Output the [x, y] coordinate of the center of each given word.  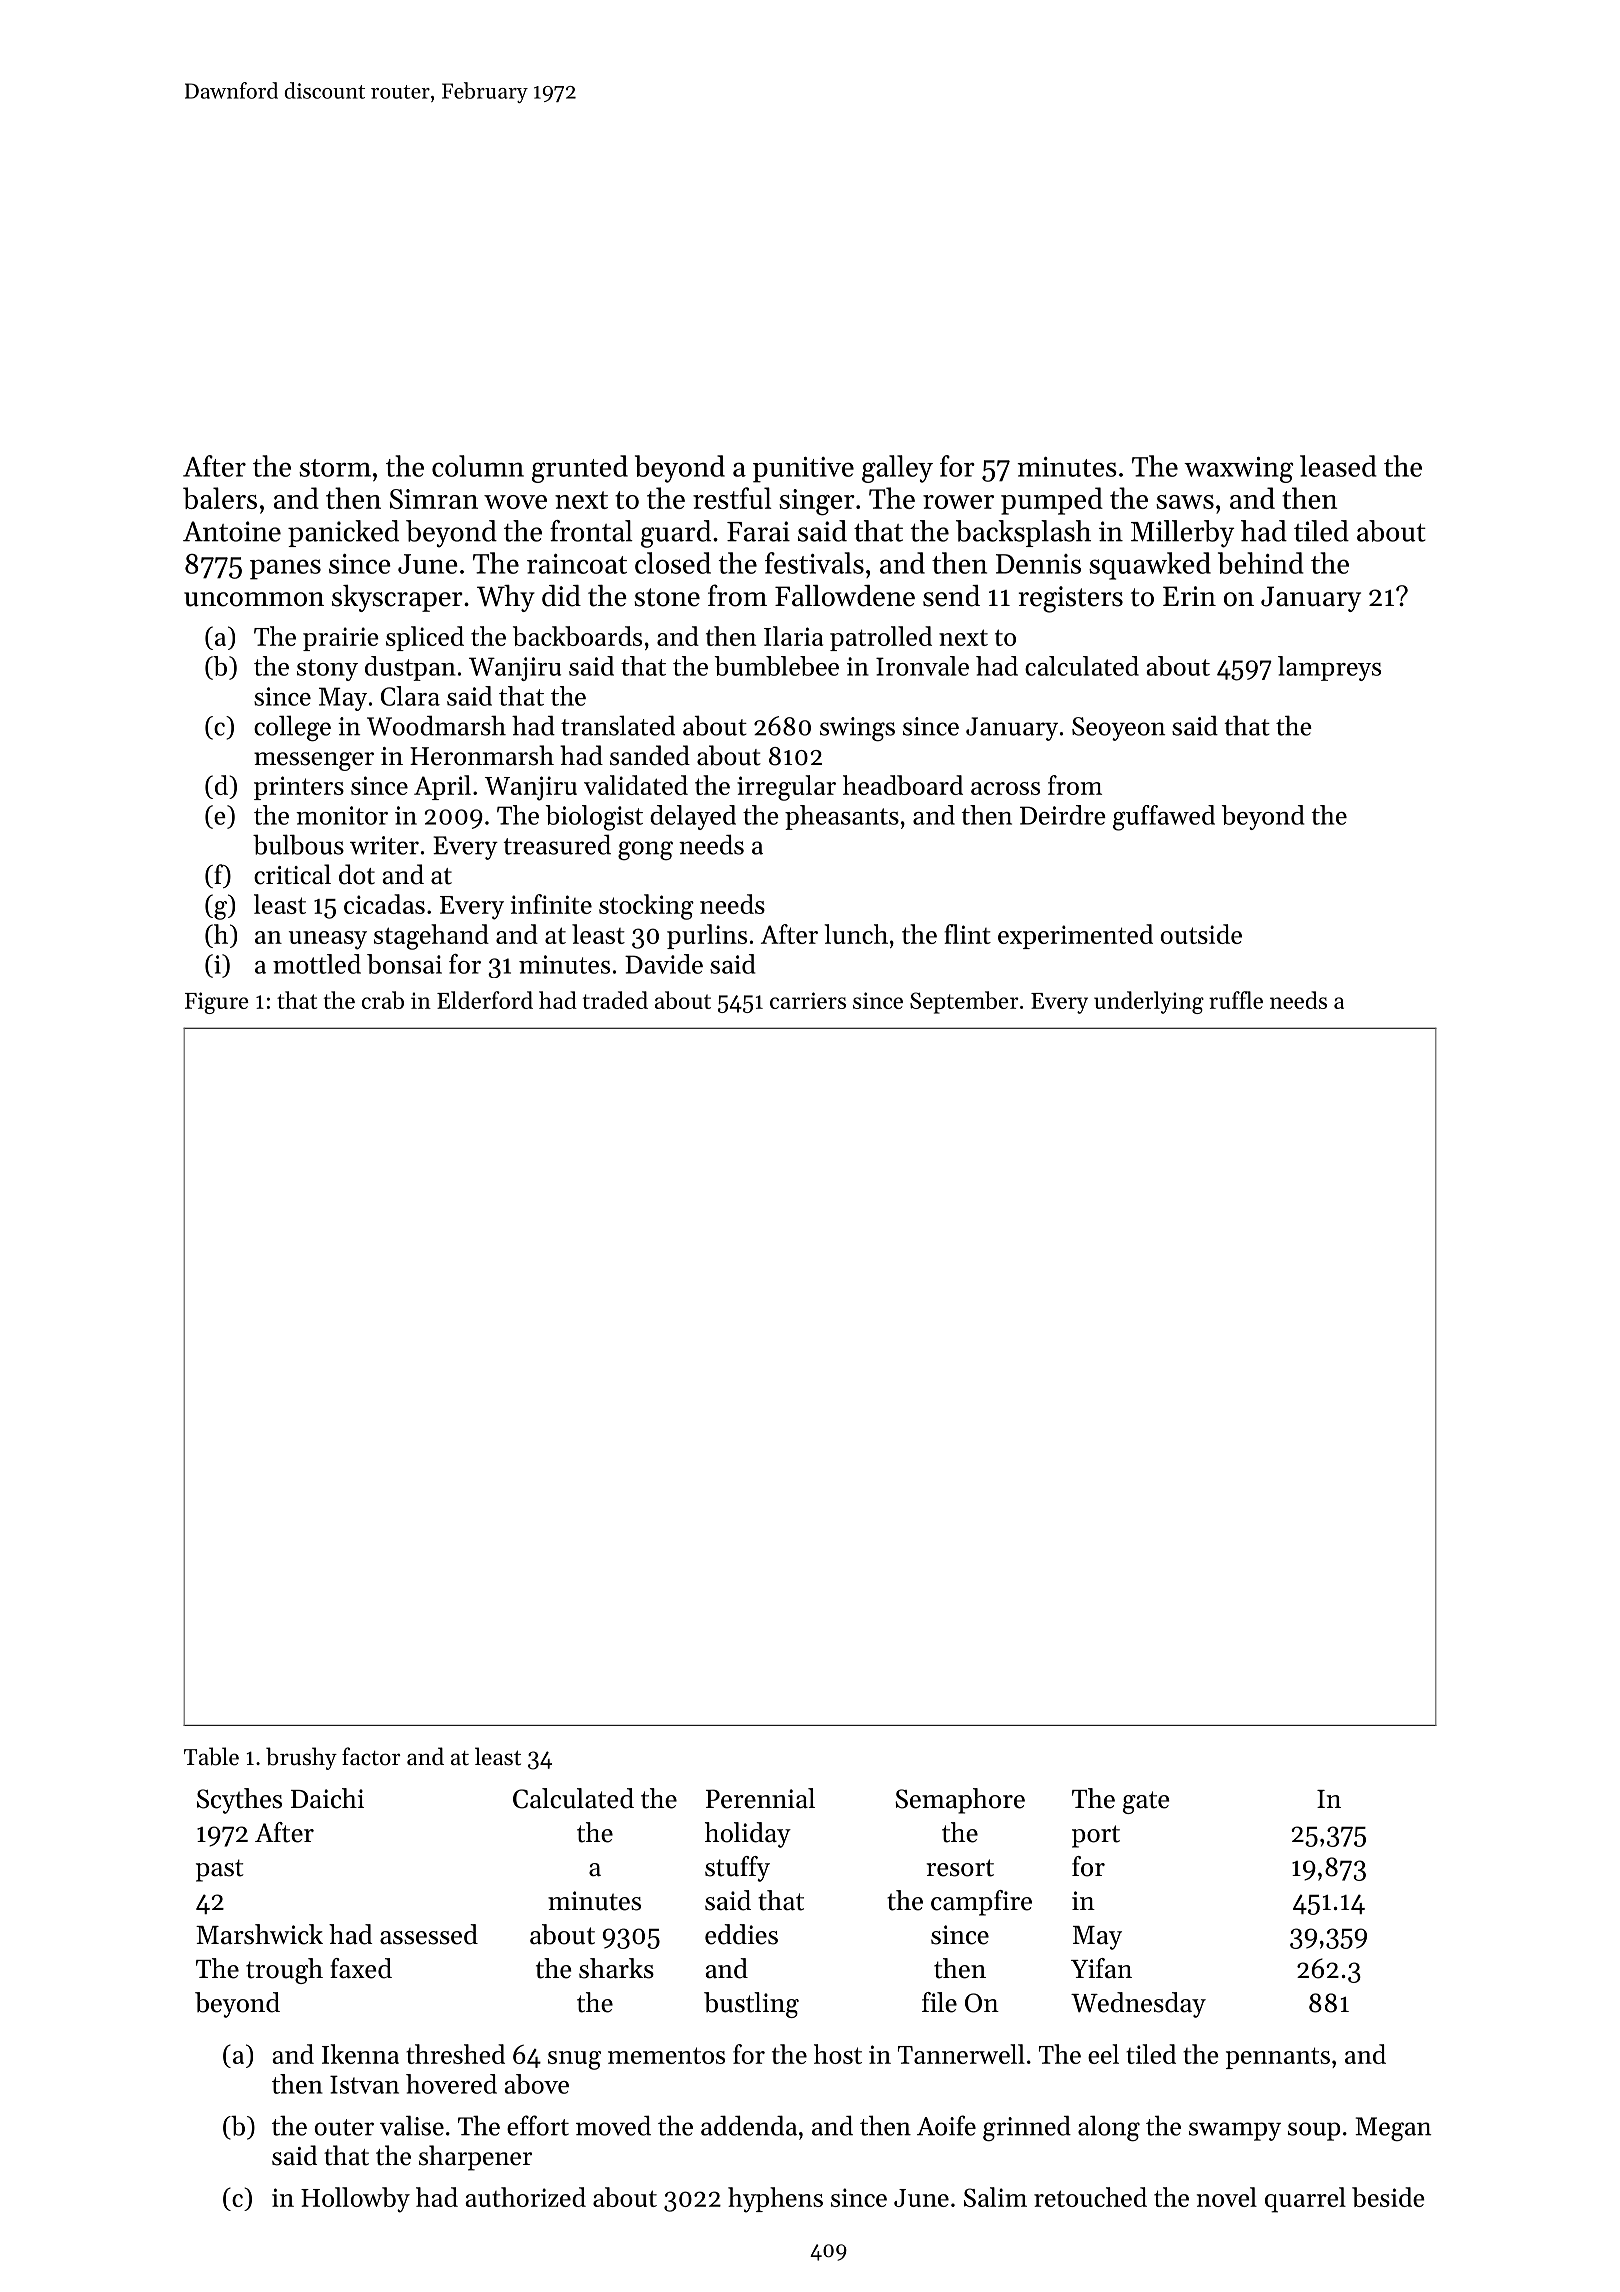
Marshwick [259, 1934]
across [1005, 788]
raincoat [577, 564]
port [1096, 1836]
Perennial [760, 1798]
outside [1201, 934]
